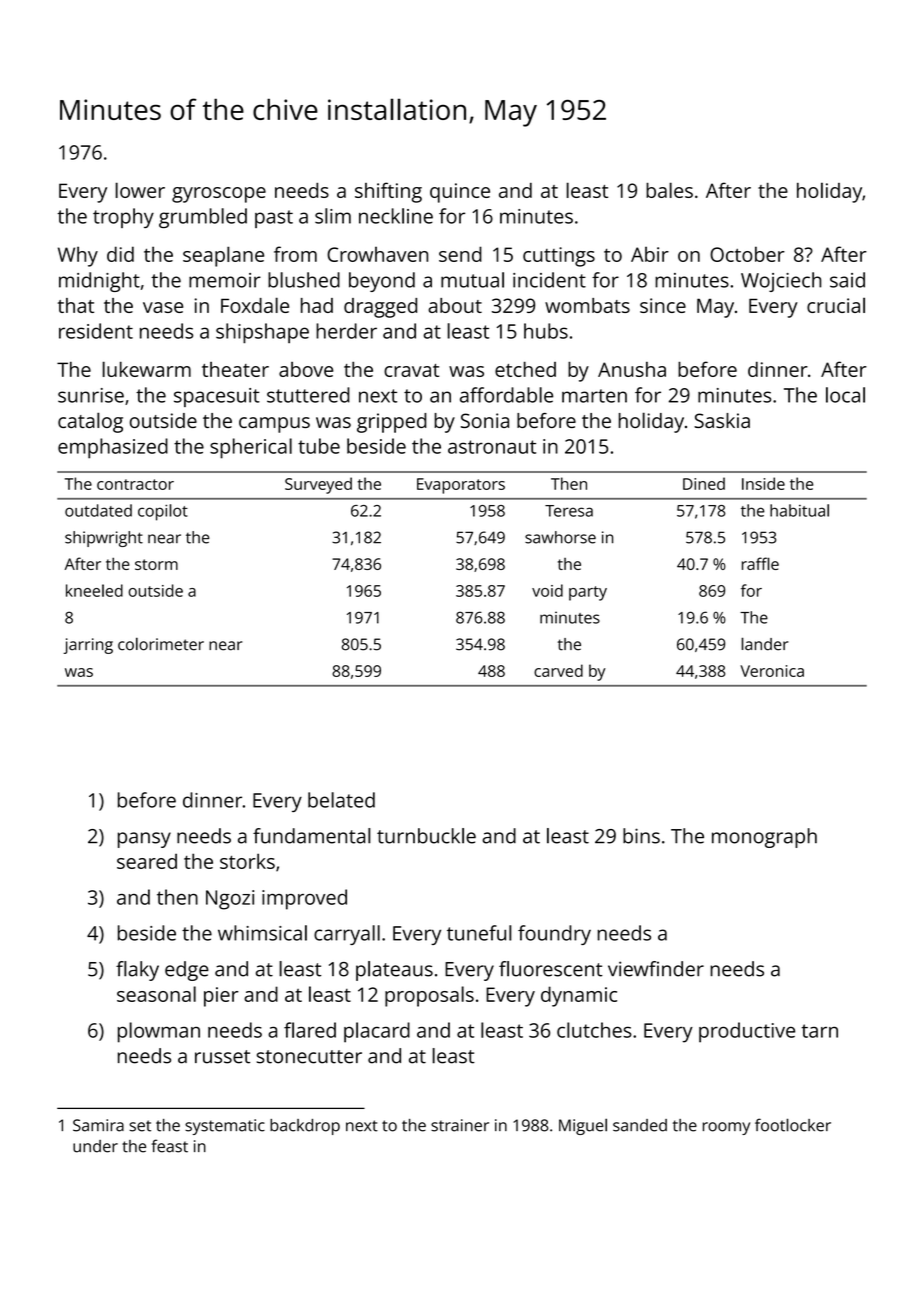 The height and width of the page is (1311, 924). I want to click on foundry, so click(554, 935).
